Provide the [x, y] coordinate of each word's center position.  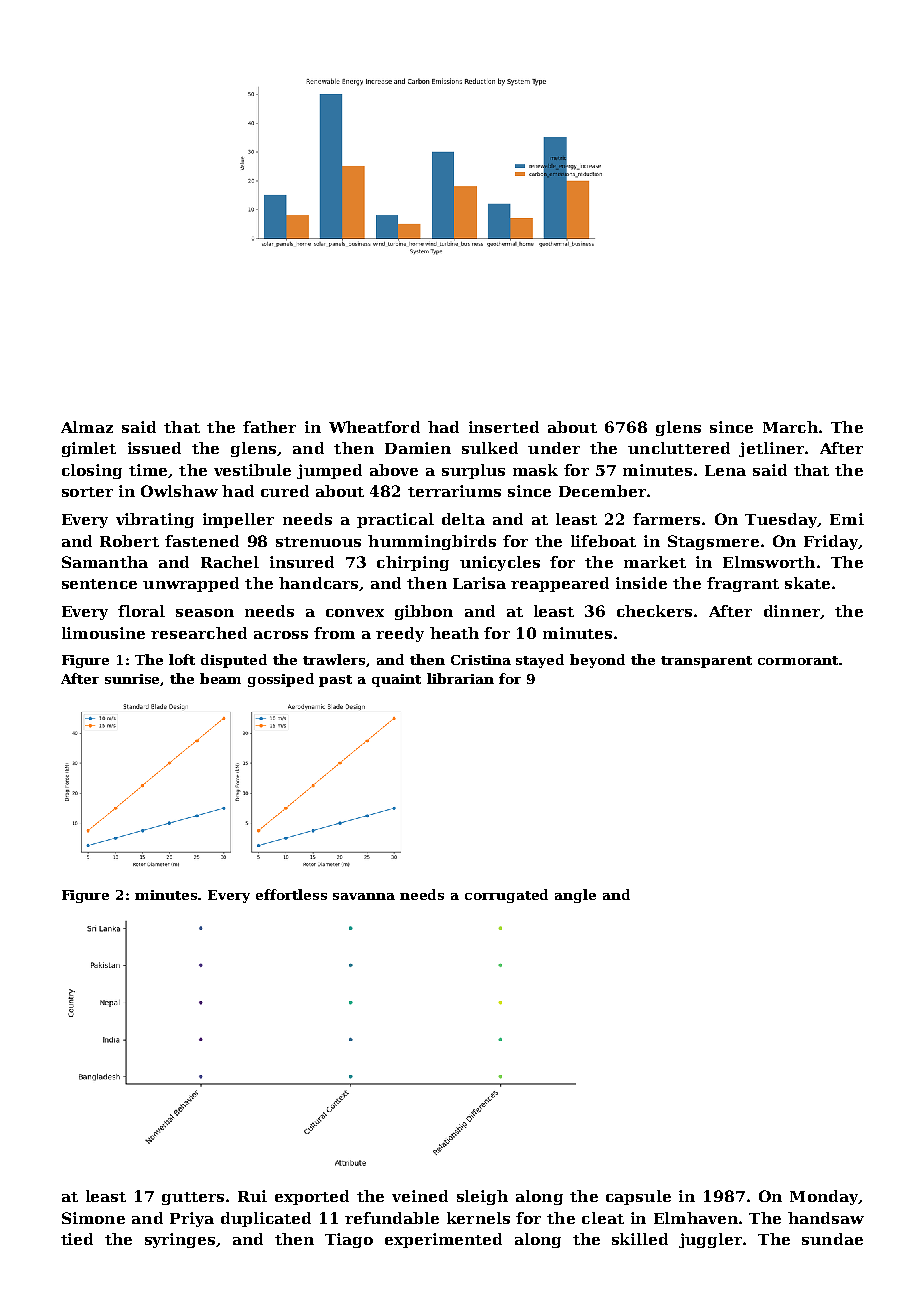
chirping [413, 563]
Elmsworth [769, 562]
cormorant [798, 660]
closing [92, 471]
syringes [180, 1240]
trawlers [334, 659]
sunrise [133, 680]
